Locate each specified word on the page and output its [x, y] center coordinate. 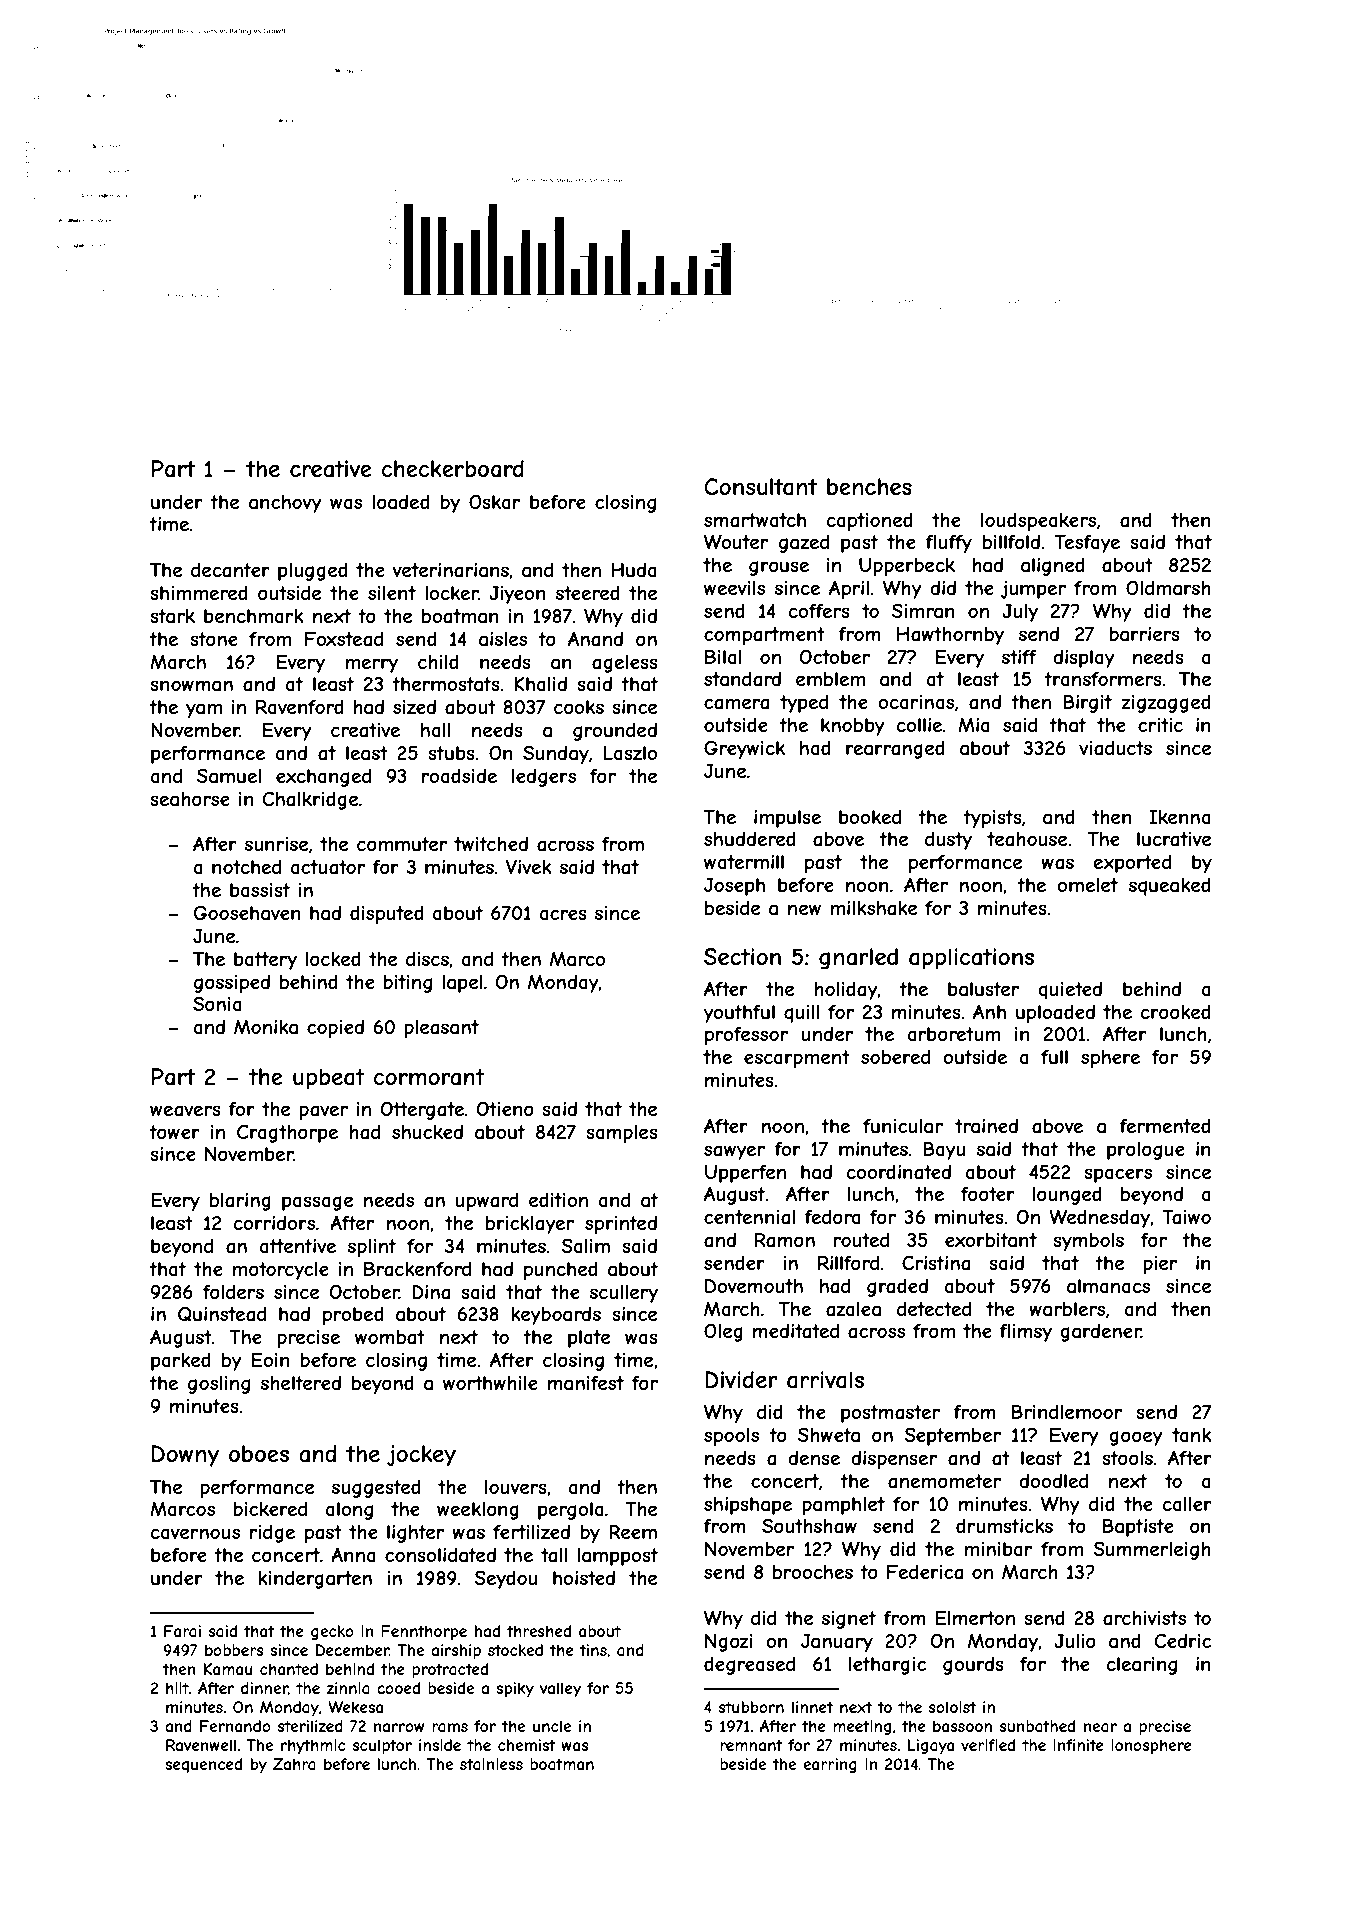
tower [174, 1132]
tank [1192, 1435]
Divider [741, 1380]
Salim [585, 1246]
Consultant [760, 487]
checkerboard [453, 469]
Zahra [294, 1764]
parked [181, 1362]
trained [986, 1126]
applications [971, 959]
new [804, 909]
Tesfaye [1087, 544]
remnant [751, 1745]
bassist [260, 890]
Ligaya [931, 1746]
